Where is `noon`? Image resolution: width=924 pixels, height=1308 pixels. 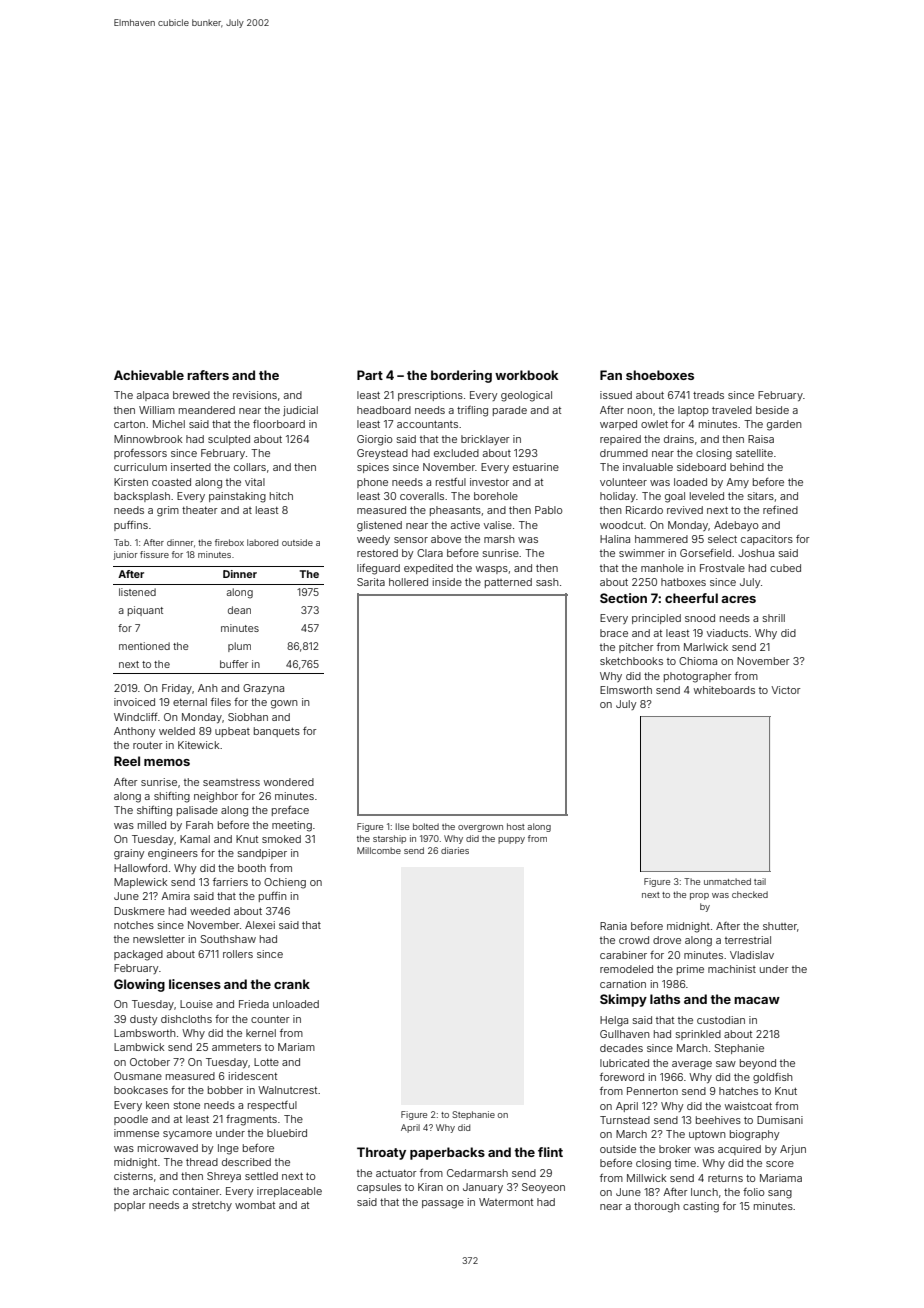
noon is located at coordinates (640, 411).
